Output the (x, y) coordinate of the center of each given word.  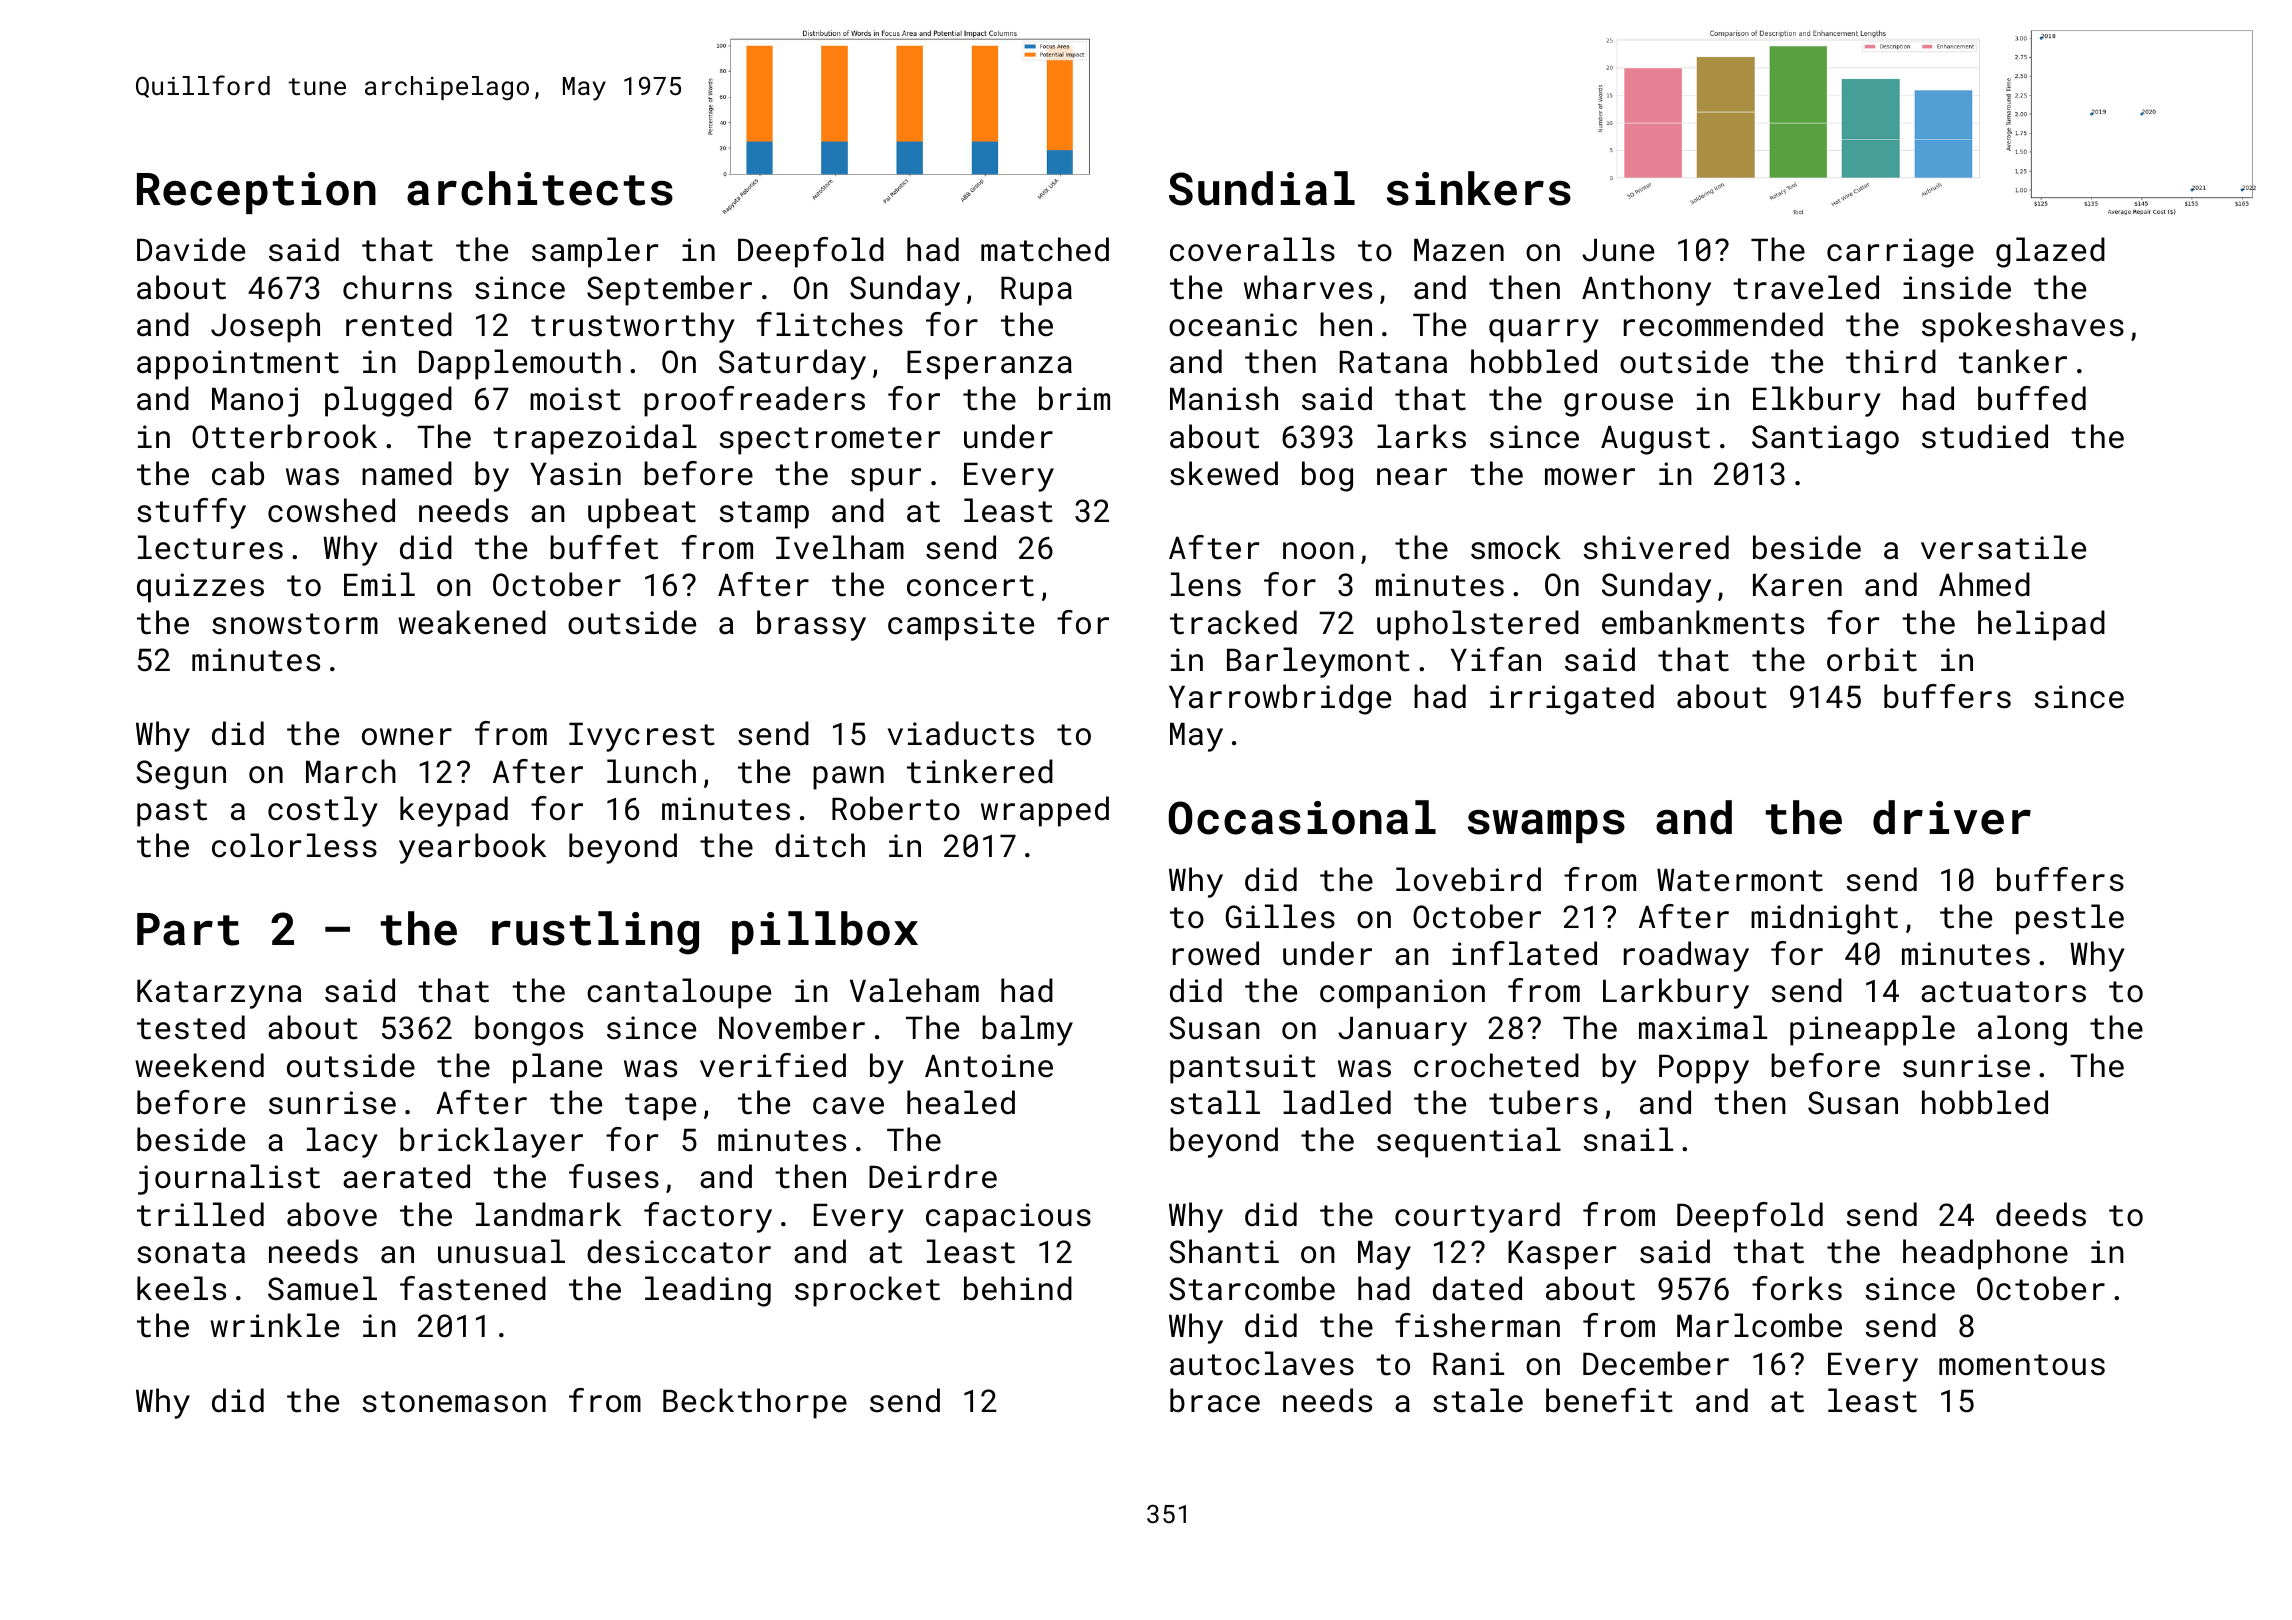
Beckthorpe (755, 1403)
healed (961, 1102)
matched (1045, 249)
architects (540, 188)
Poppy (1704, 1069)
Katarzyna (219, 994)
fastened (473, 1288)
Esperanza (989, 365)
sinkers (1479, 188)
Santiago (1825, 440)
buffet (604, 547)
